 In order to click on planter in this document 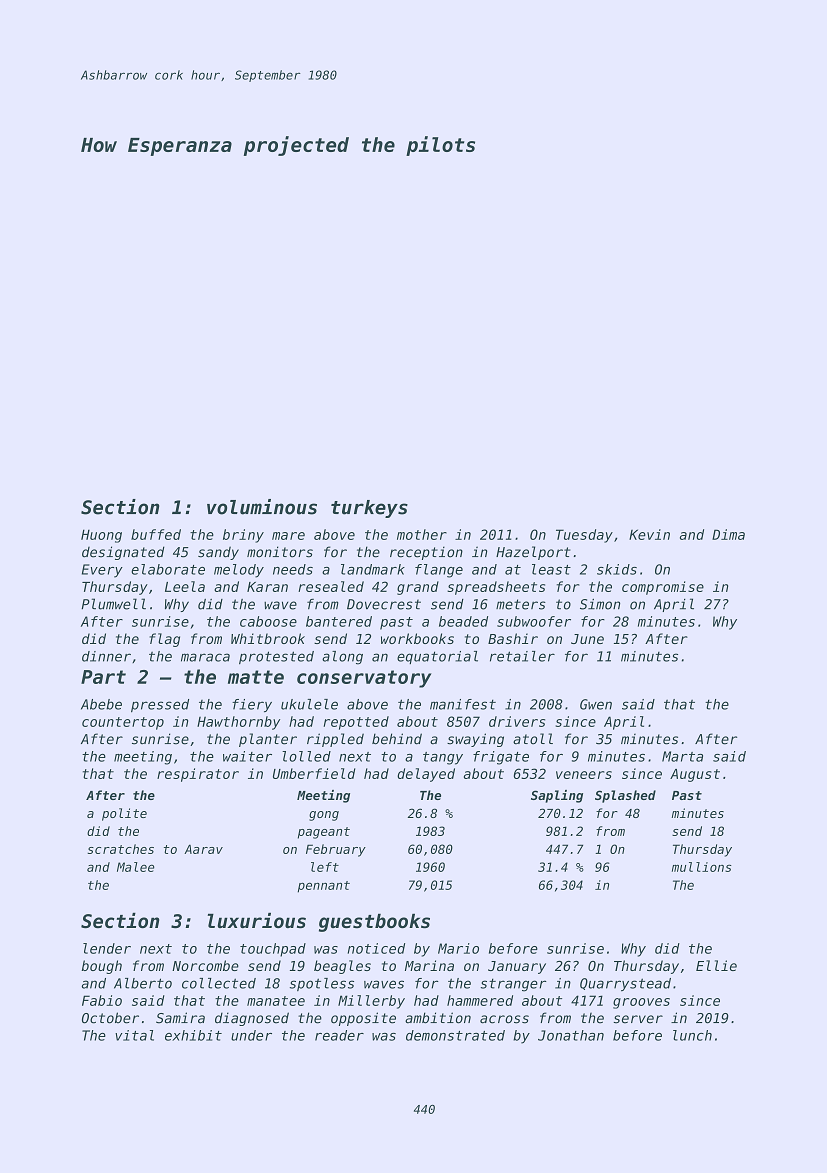, I will do `click(268, 740)`.
